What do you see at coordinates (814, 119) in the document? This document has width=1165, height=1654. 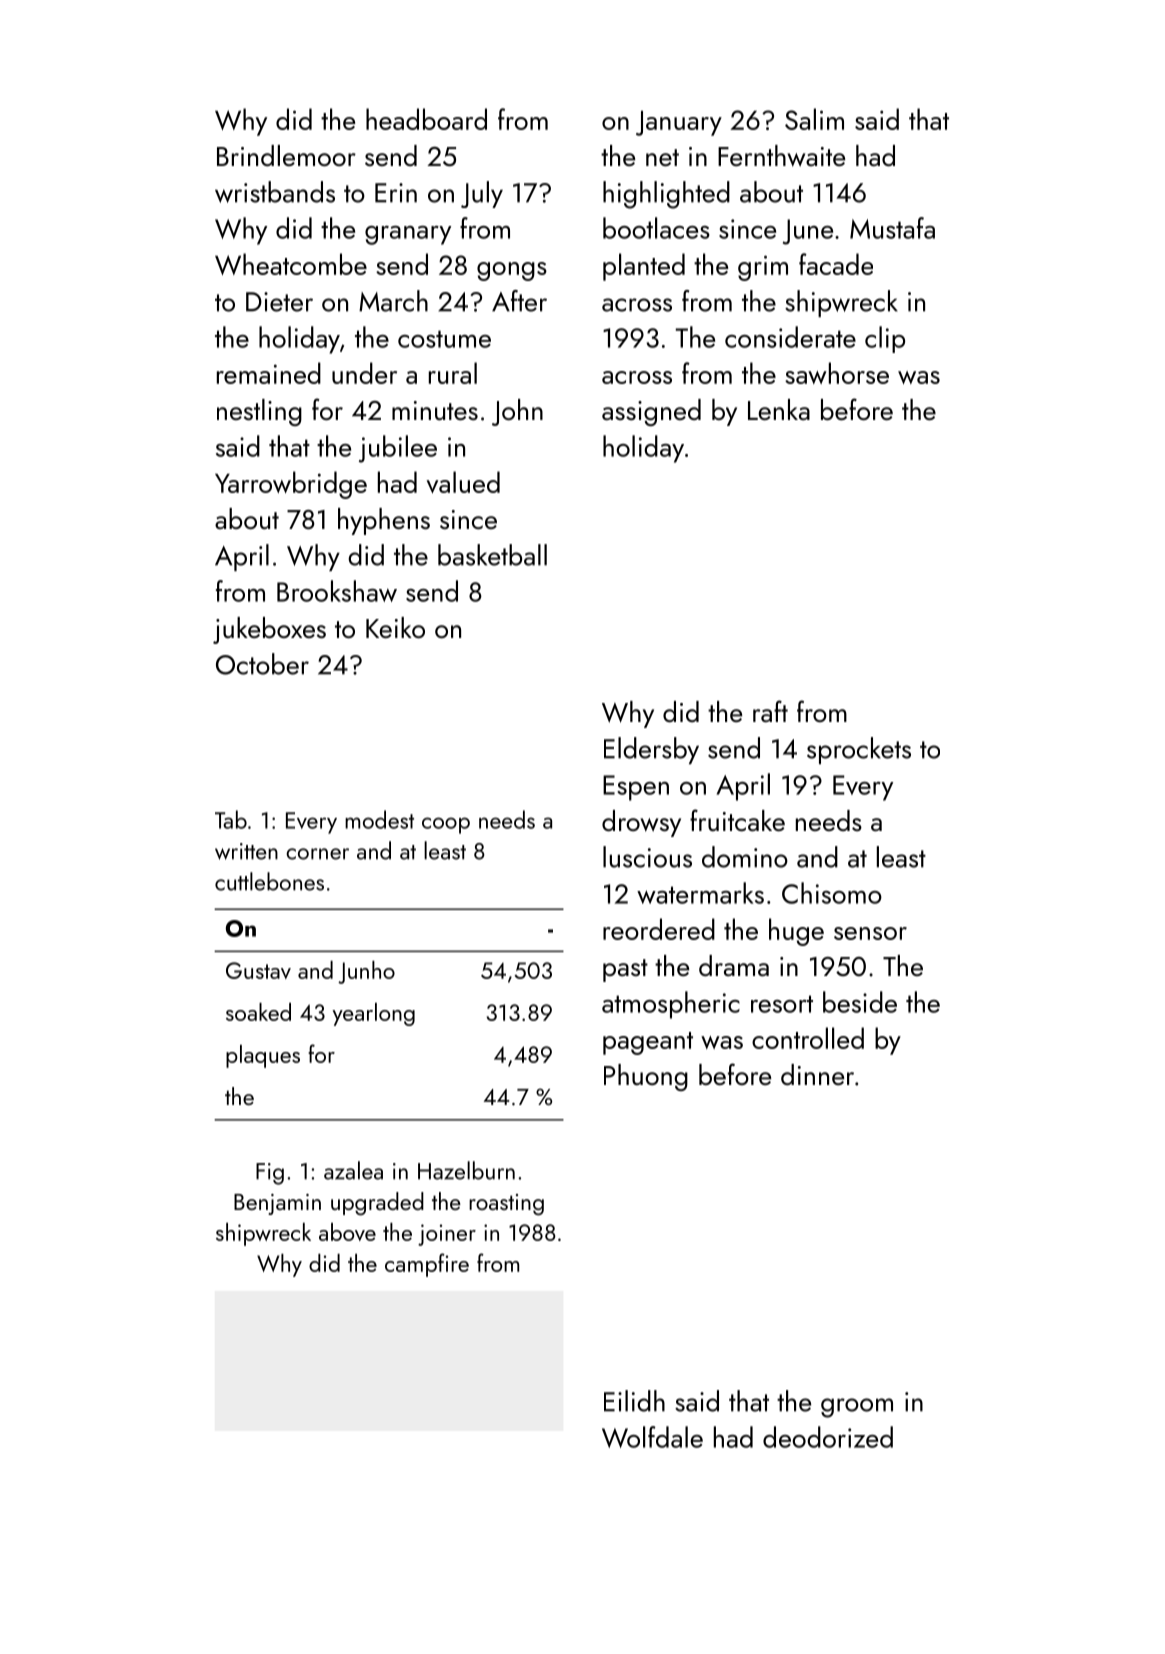 I see `Salim` at bounding box center [814, 119].
